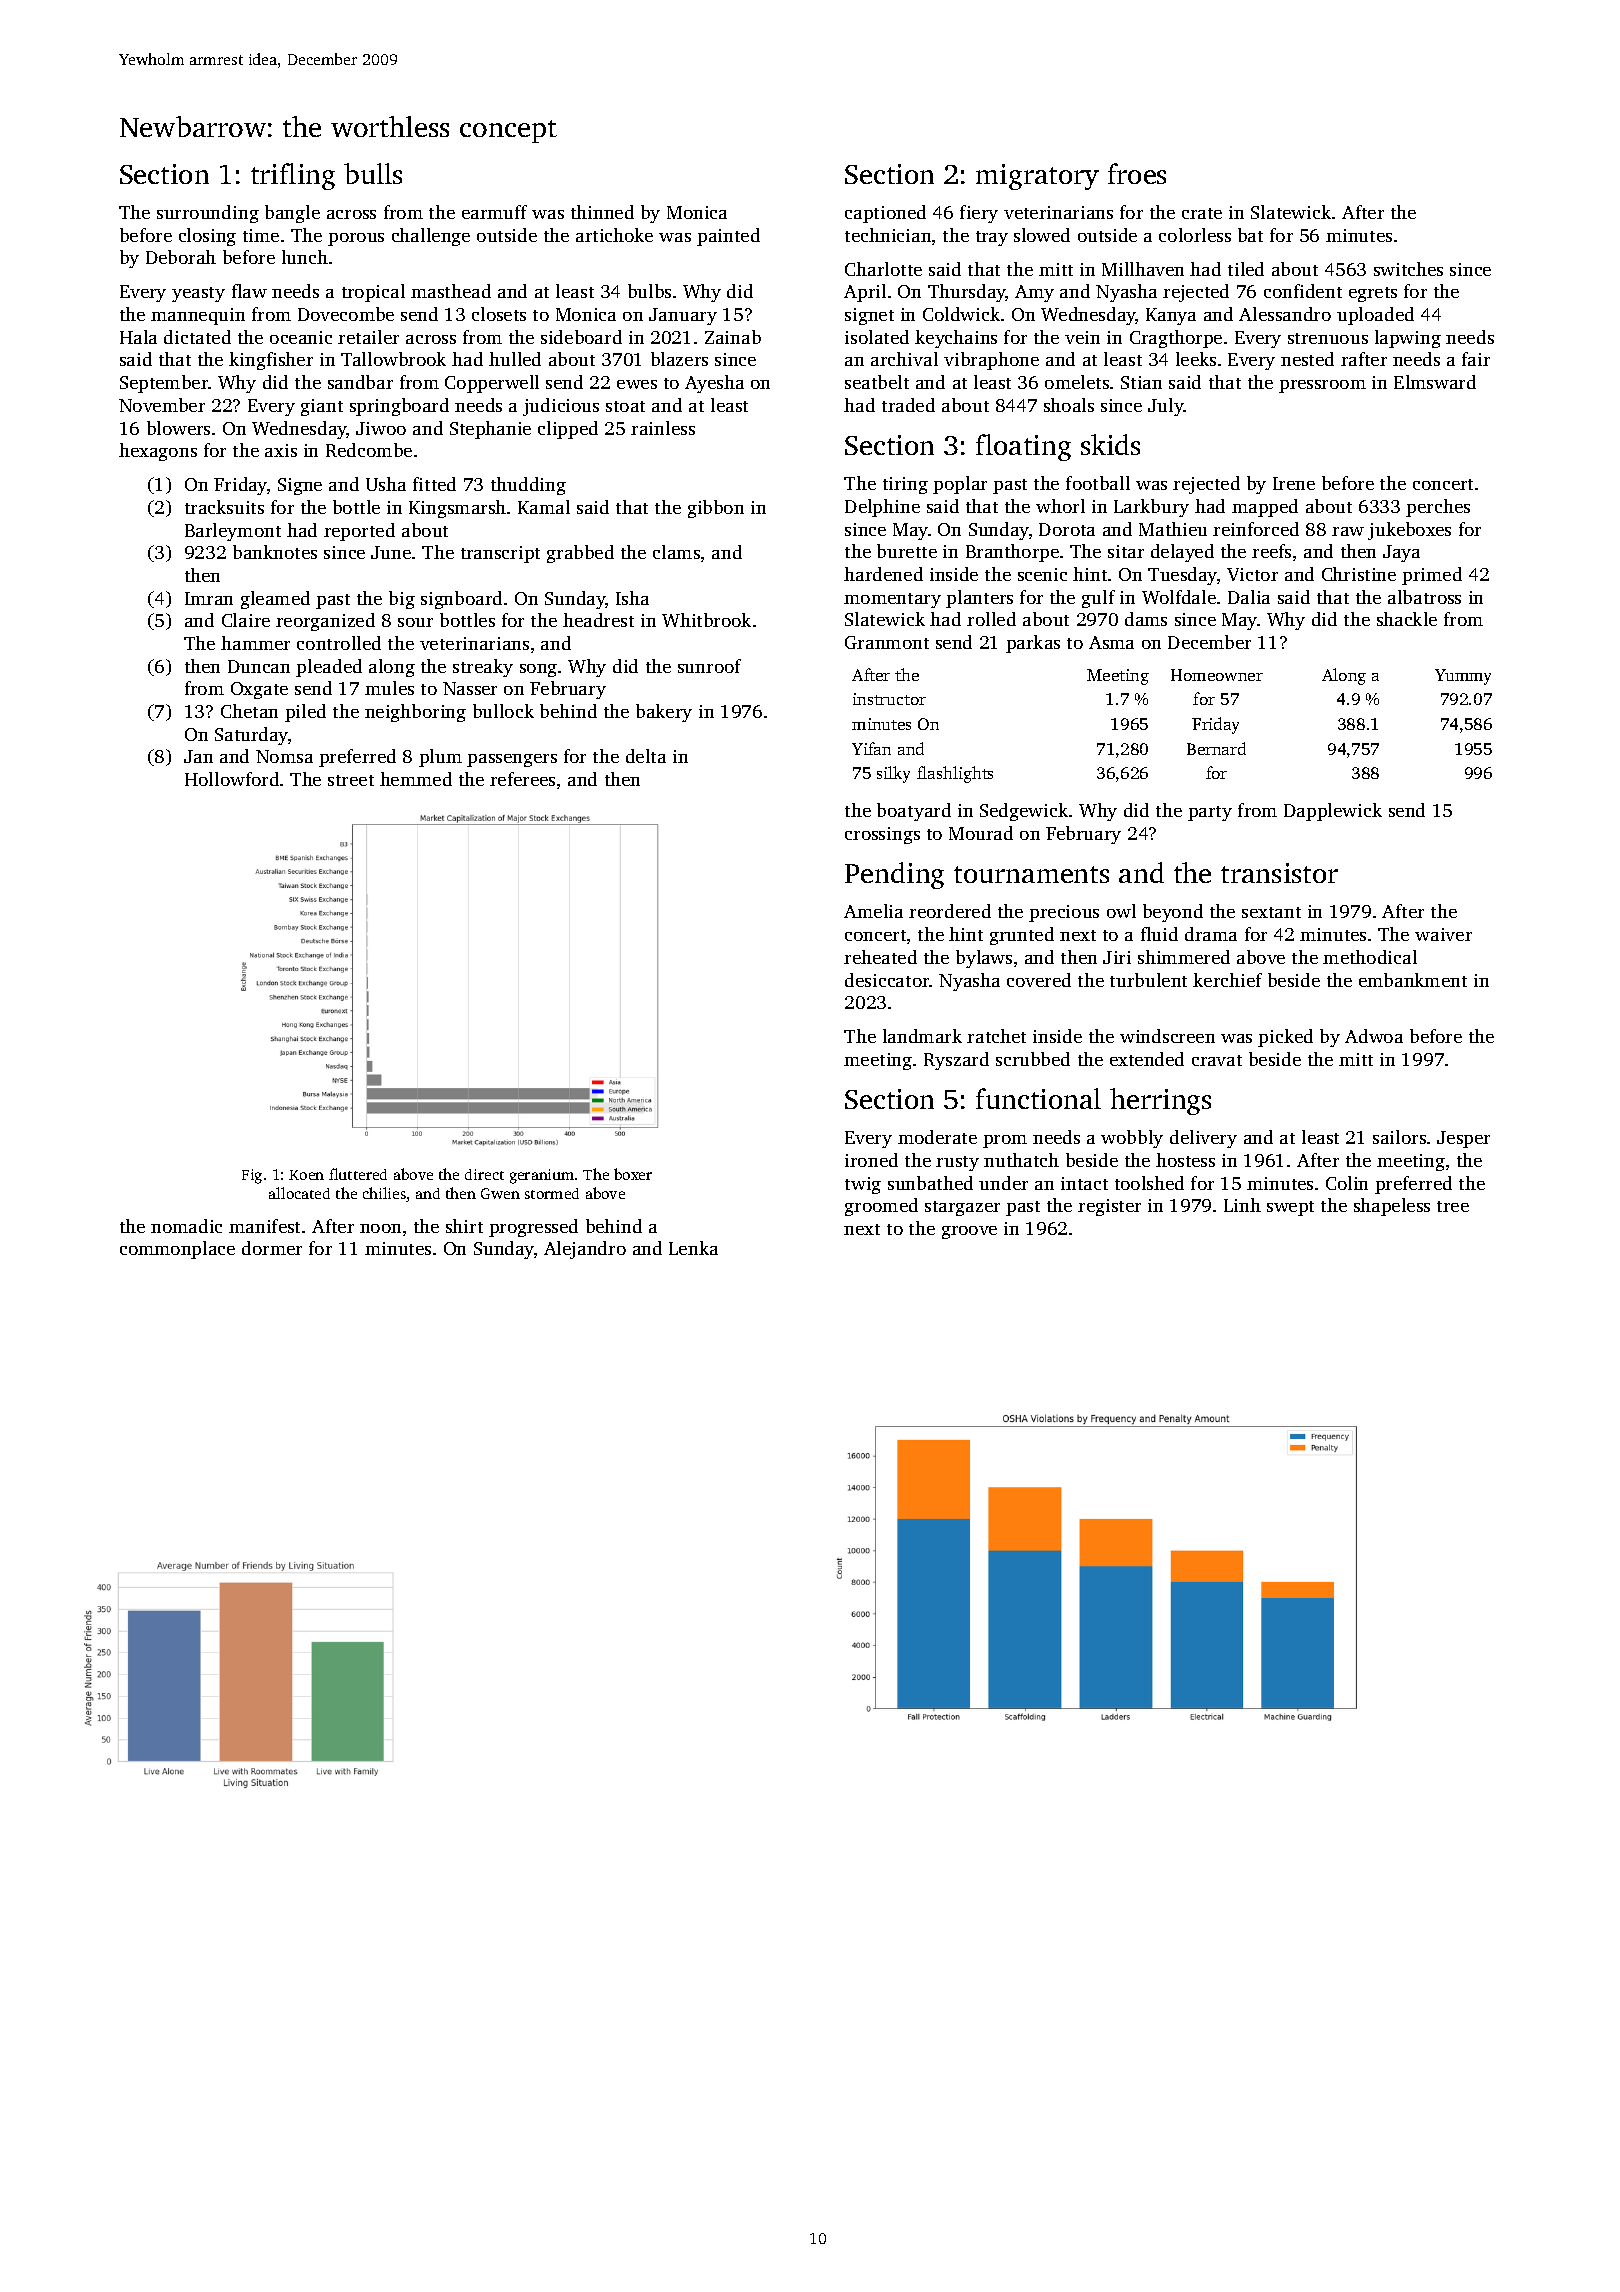 The height and width of the image is (2292, 1620). What do you see at coordinates (1117, 957) in the image?
I see `Jiri` at bounding box center [1117, 957].
